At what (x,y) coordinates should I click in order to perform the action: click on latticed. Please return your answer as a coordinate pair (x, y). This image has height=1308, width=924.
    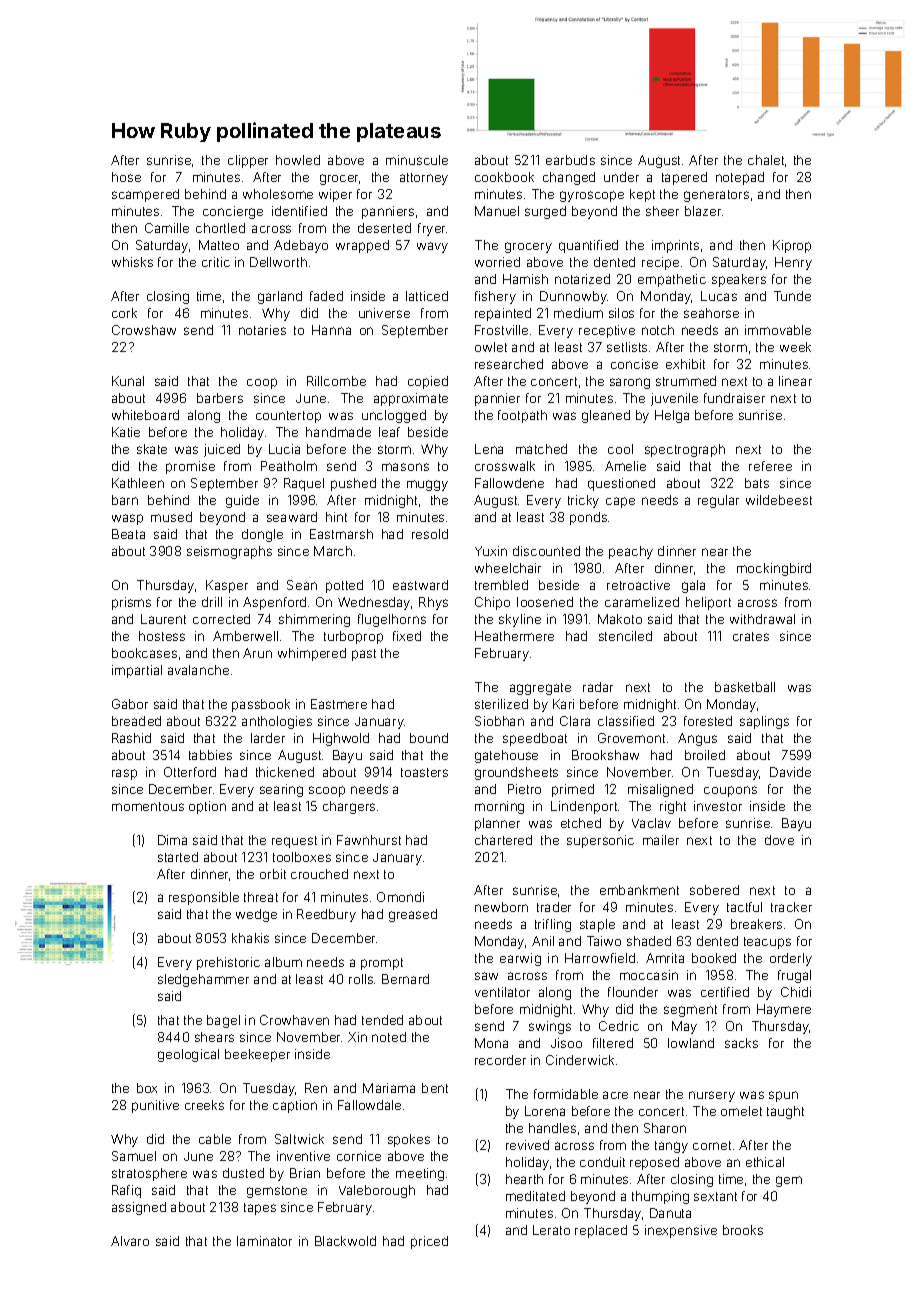
    Looking at the image, I should click on (427, 296).
